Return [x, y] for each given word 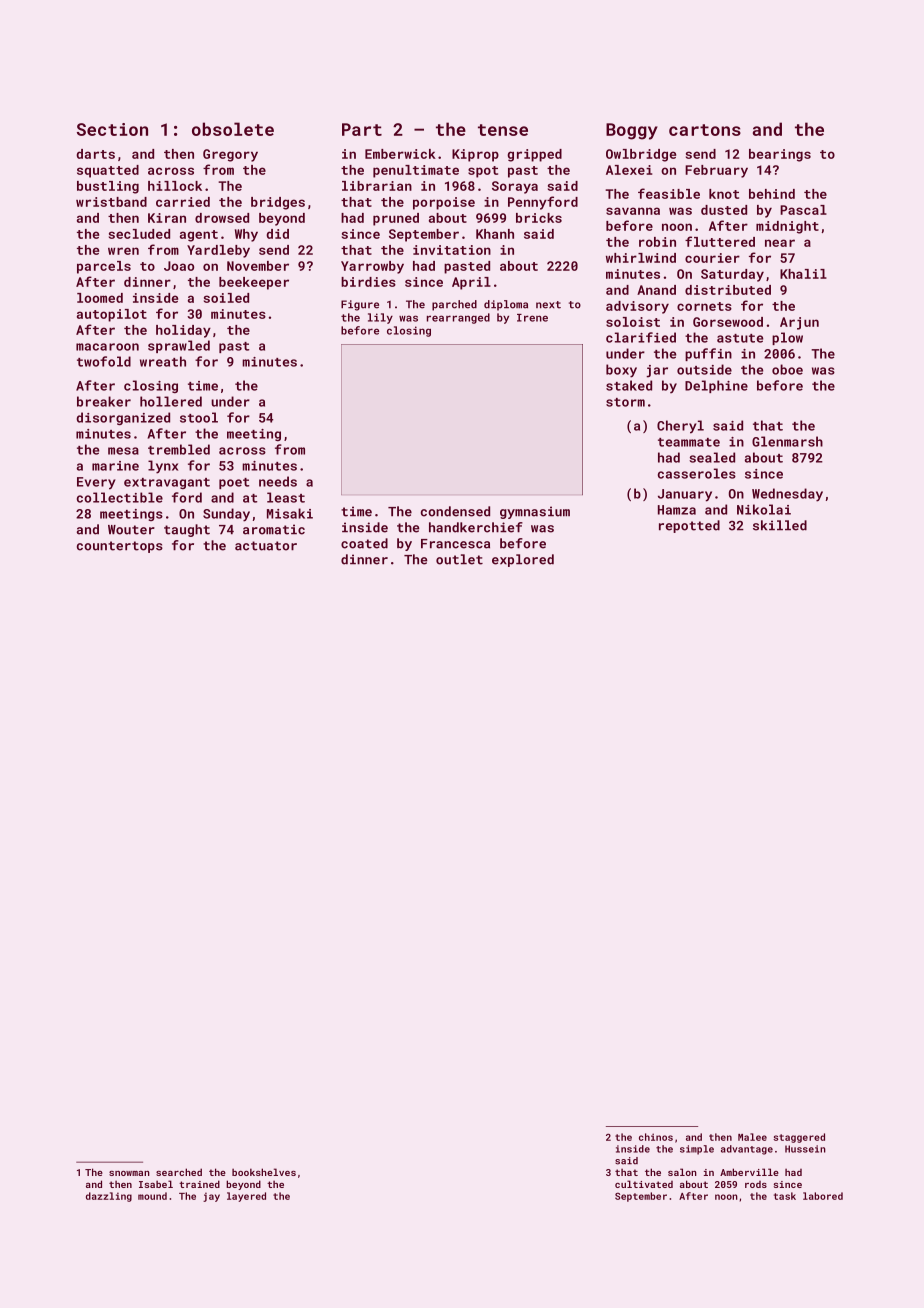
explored [523, 560]
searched [179, 1172]
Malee [752, 1137]
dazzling [109, 1197]
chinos [656, 1137]
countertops [120, 547]
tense [503, 130]
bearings [780, 155]
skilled [780, 525]
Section [112, 129]
